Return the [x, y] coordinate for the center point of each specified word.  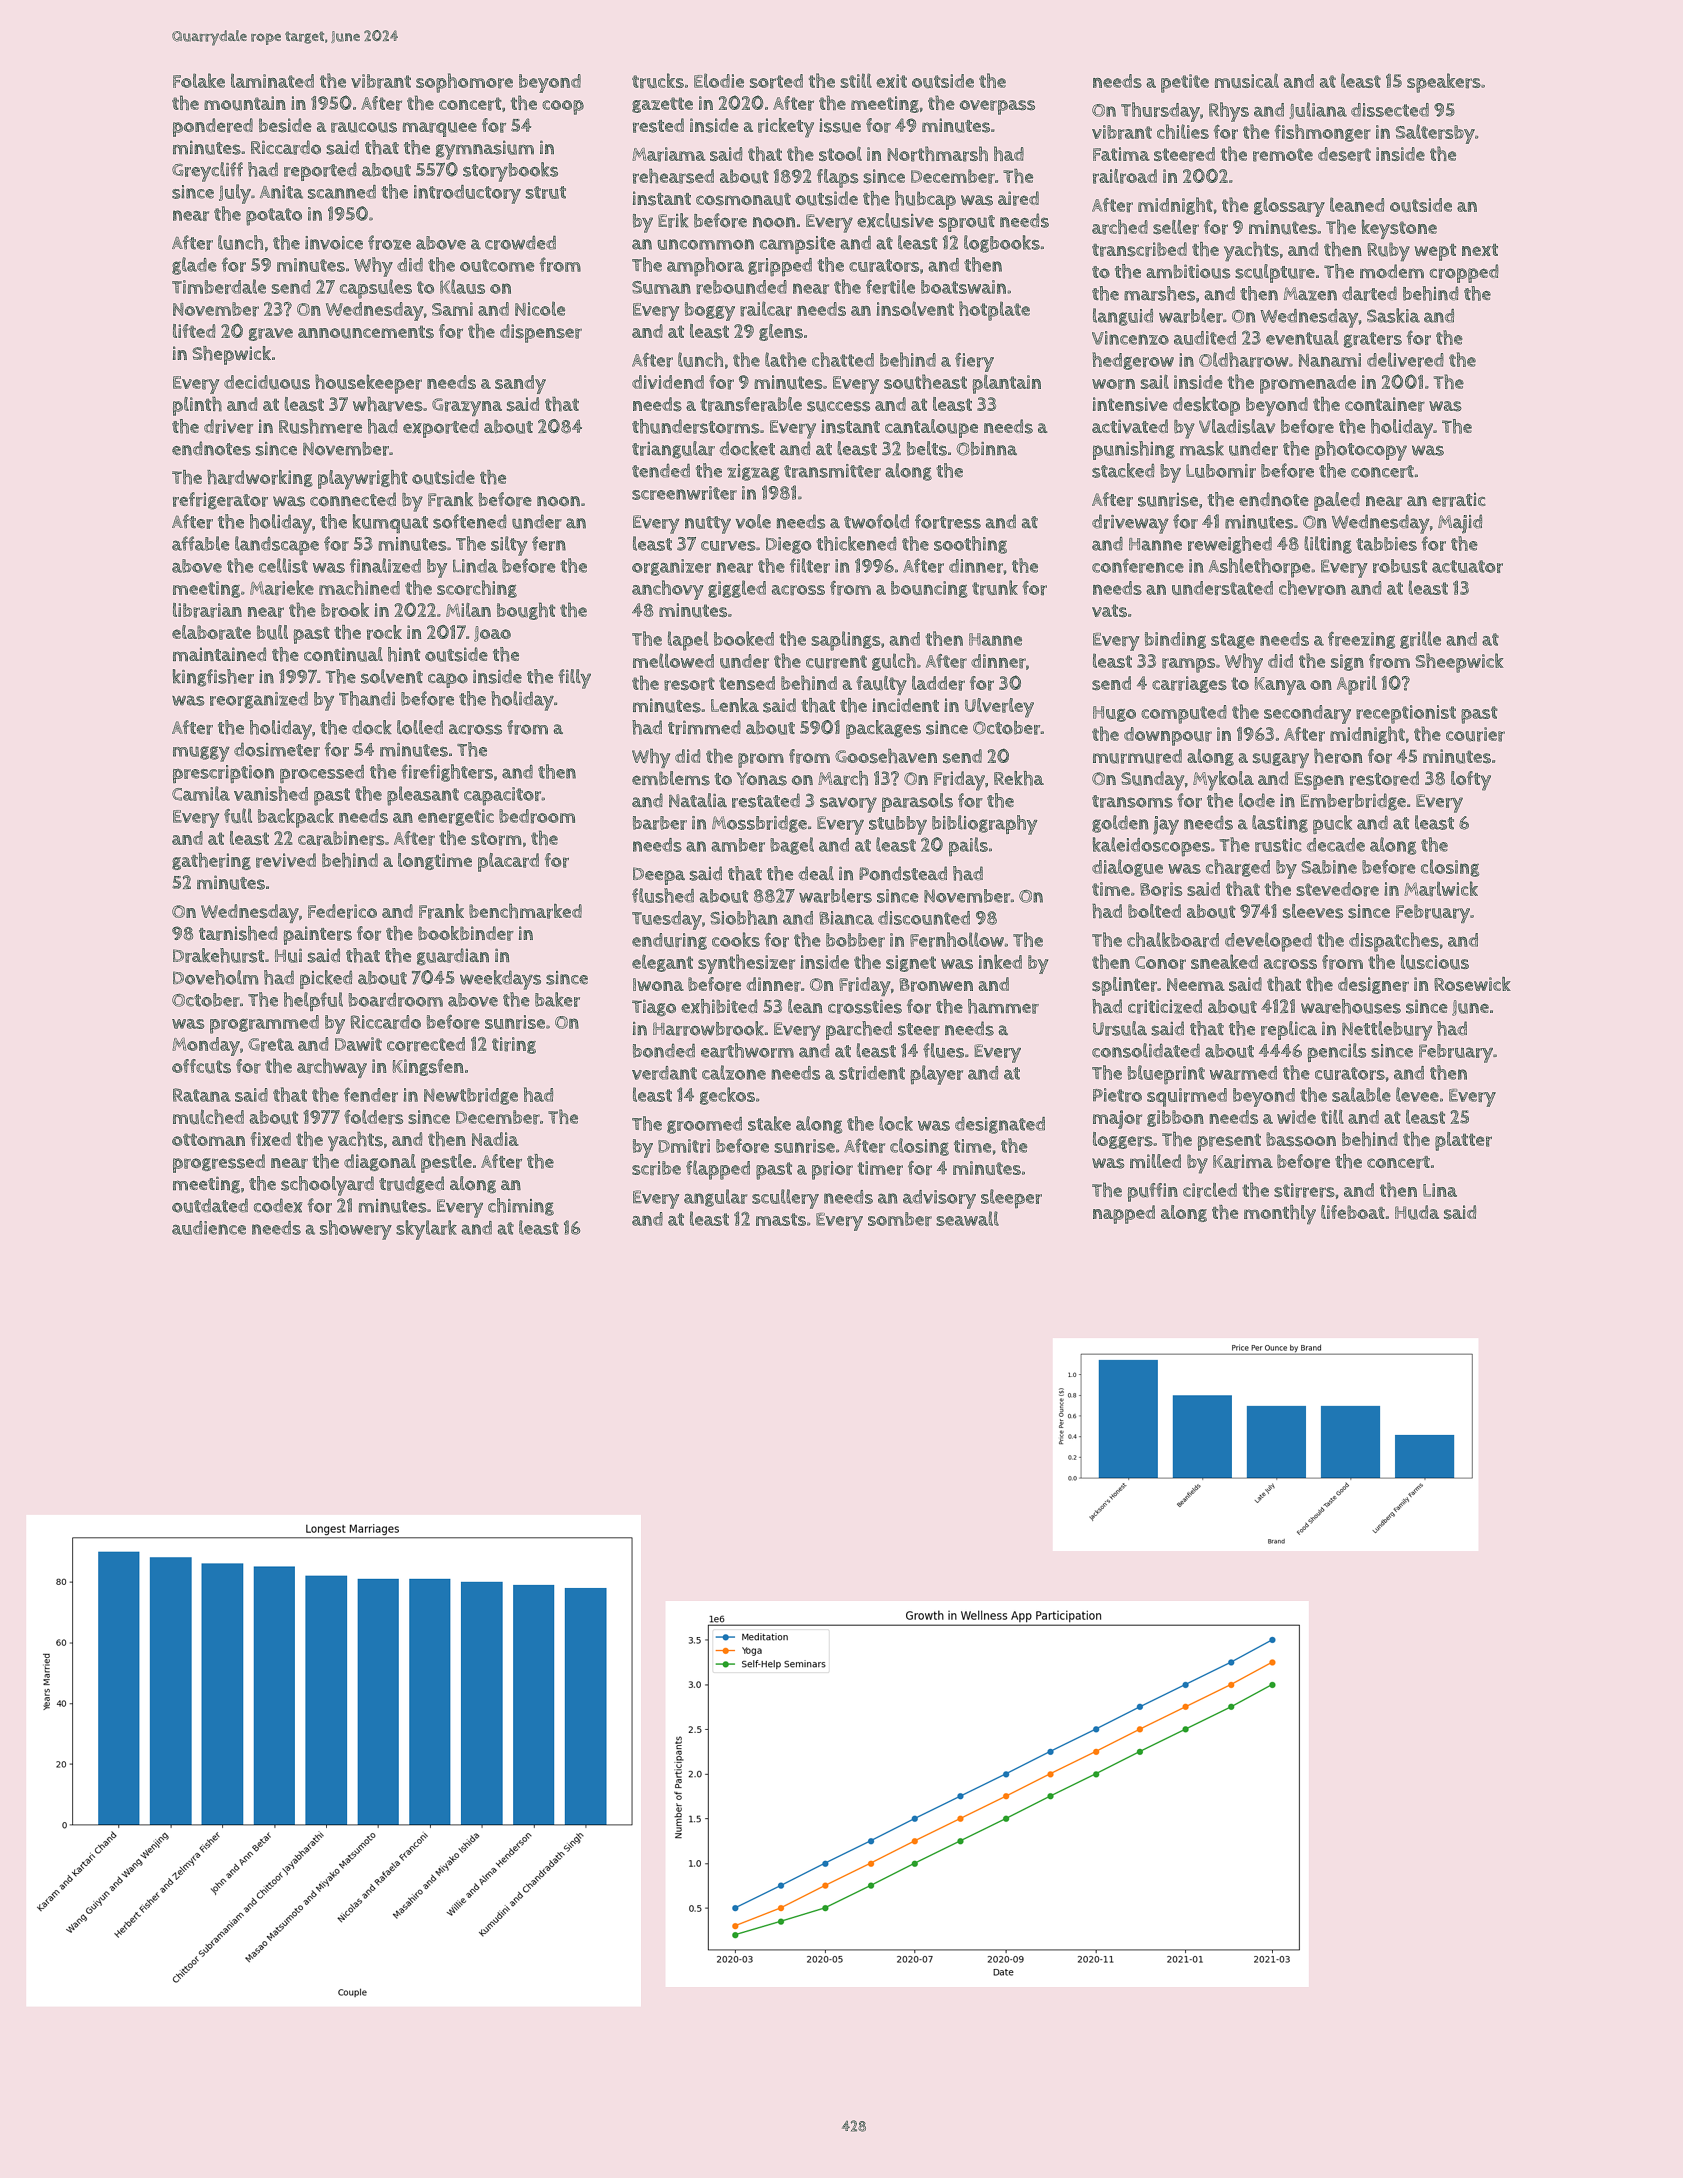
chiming [521, 1207]
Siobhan [744, 917]
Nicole [540, 308]
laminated [272, 80]
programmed [264, 1024]
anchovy [668, 590]
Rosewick [1472, 984]
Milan [468, 610]
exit [891, 81]
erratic [1459, 499]
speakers [1444, 83]
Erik [673, 220]
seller [1176, 227]
